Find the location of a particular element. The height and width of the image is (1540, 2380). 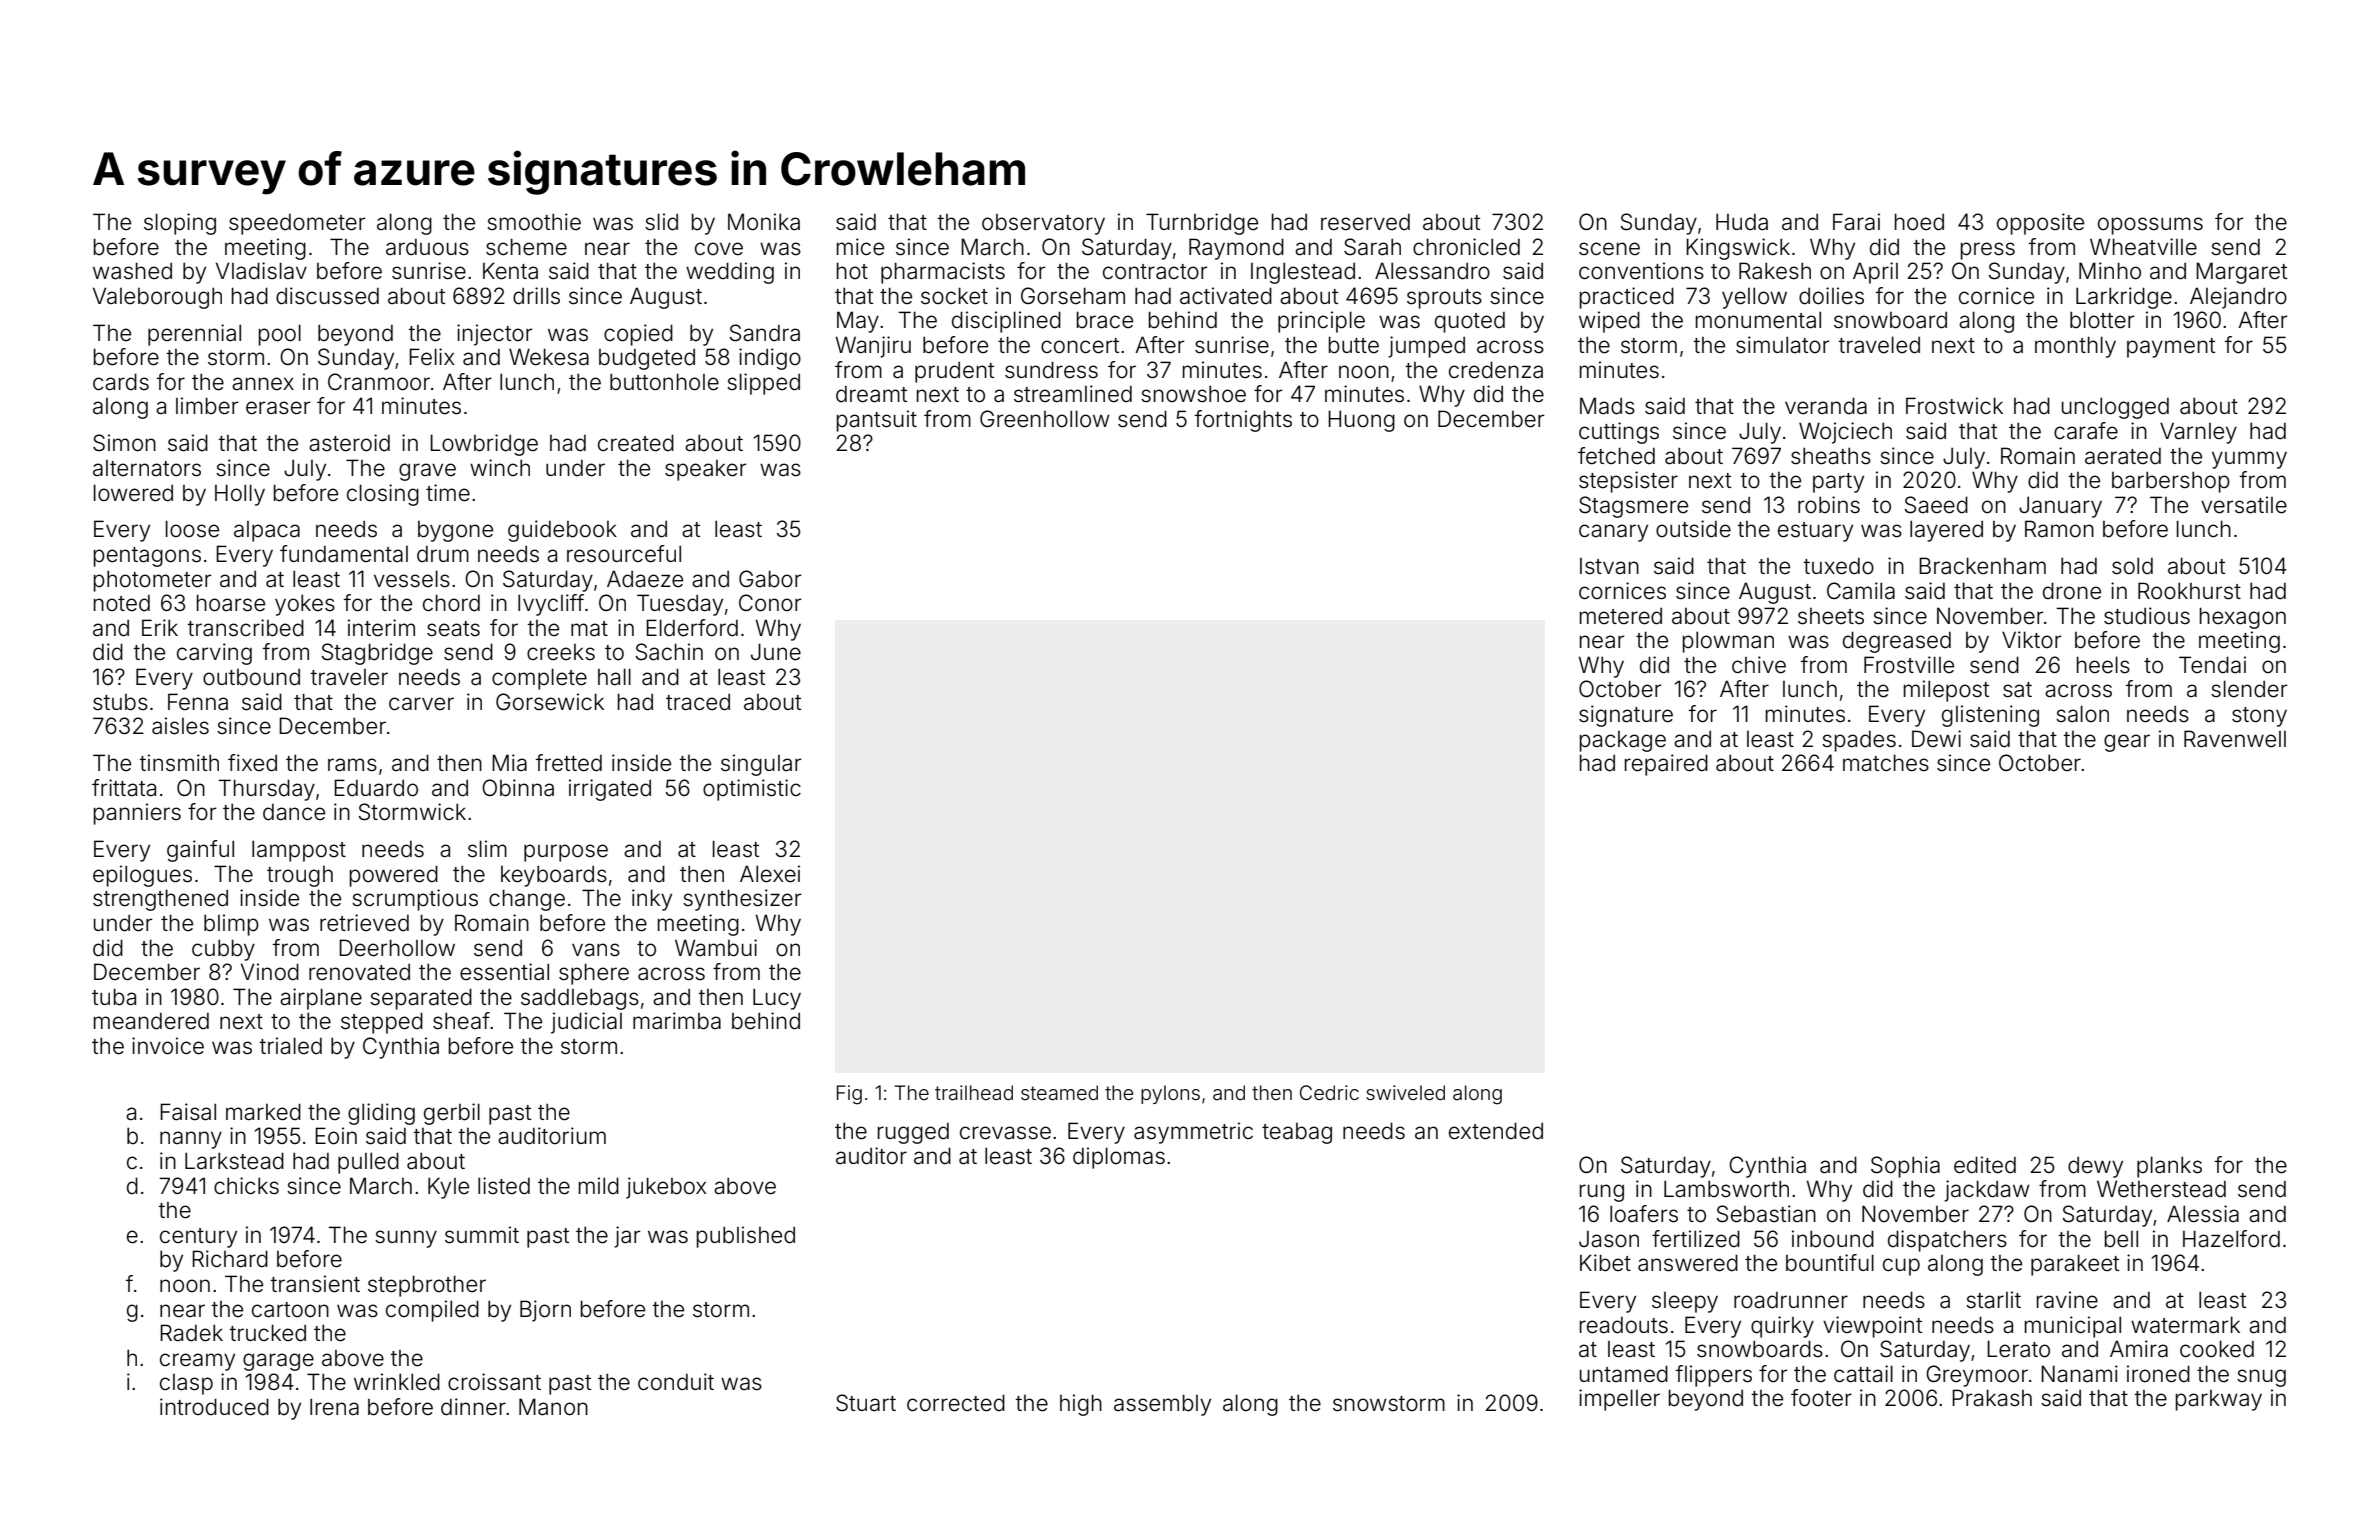

Holly is located at coordinates (240, 495).
